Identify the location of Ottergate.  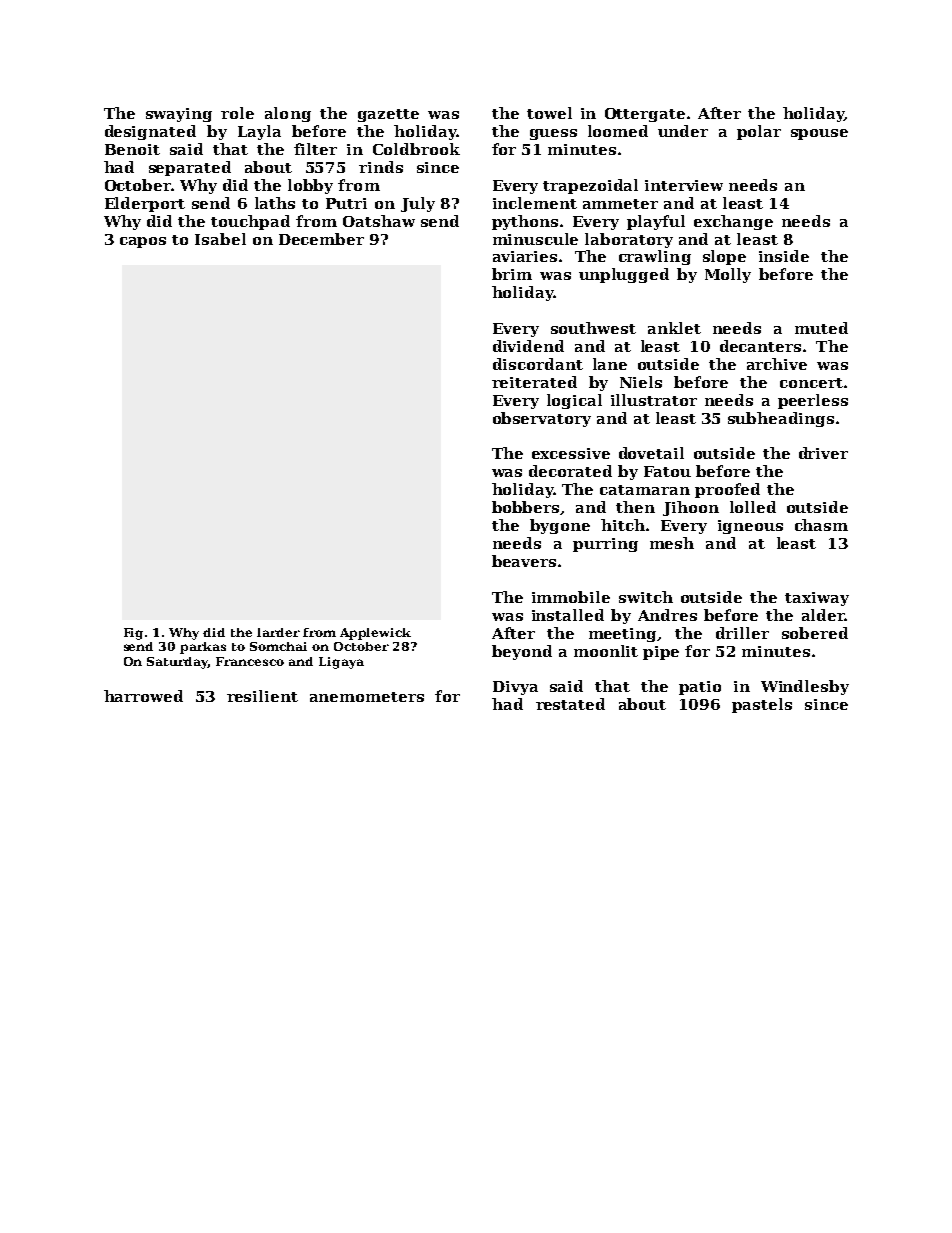
(645, 115).
